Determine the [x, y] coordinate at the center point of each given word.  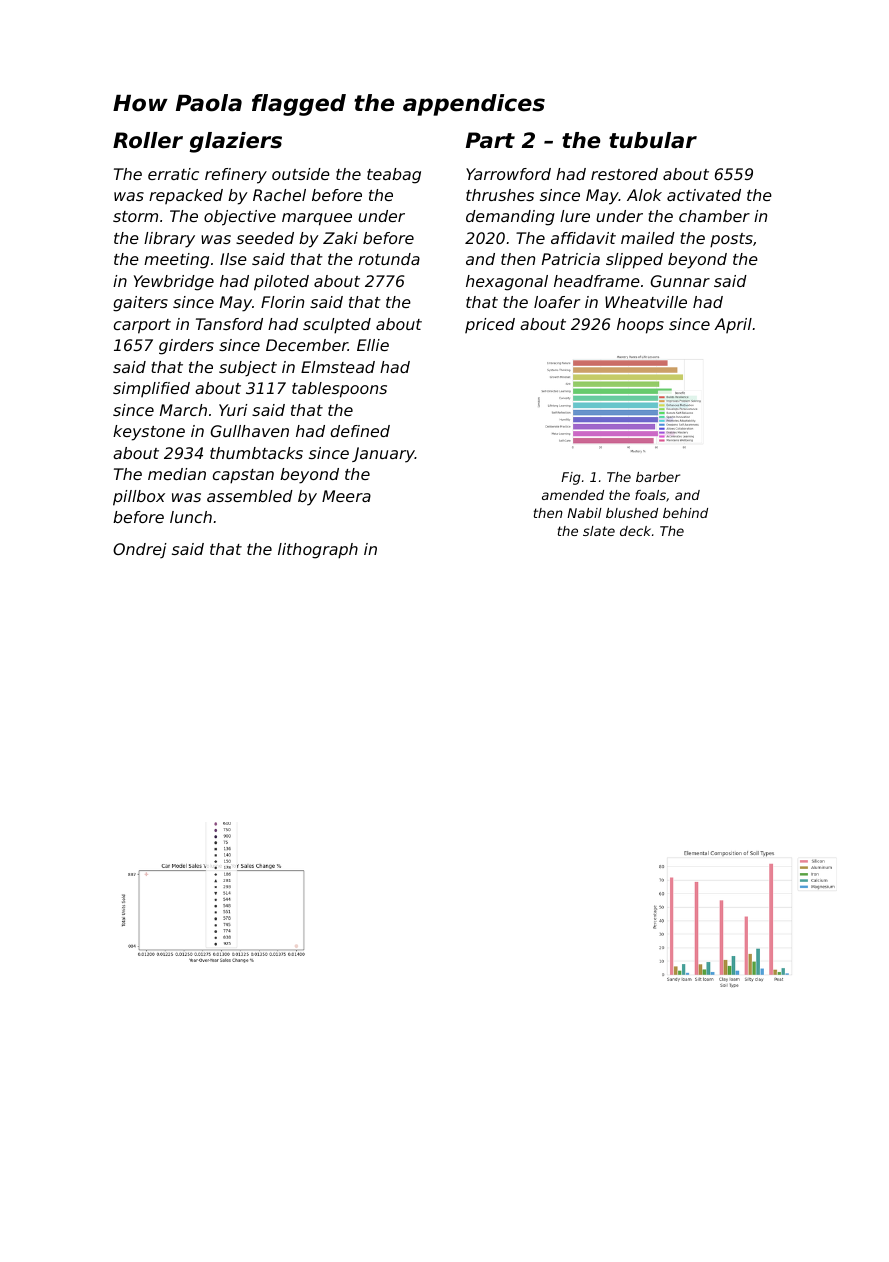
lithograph [318, 551]
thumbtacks [256, 453]
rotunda [389, 259]
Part [490, 140]
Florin [282, 302]
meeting [176, 261]
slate [599, 531]
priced [490, 325]
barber [658, 477]
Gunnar [680, 281]
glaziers [236, 142]
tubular [653, 140]
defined [360, 431]
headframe [597, 281]
